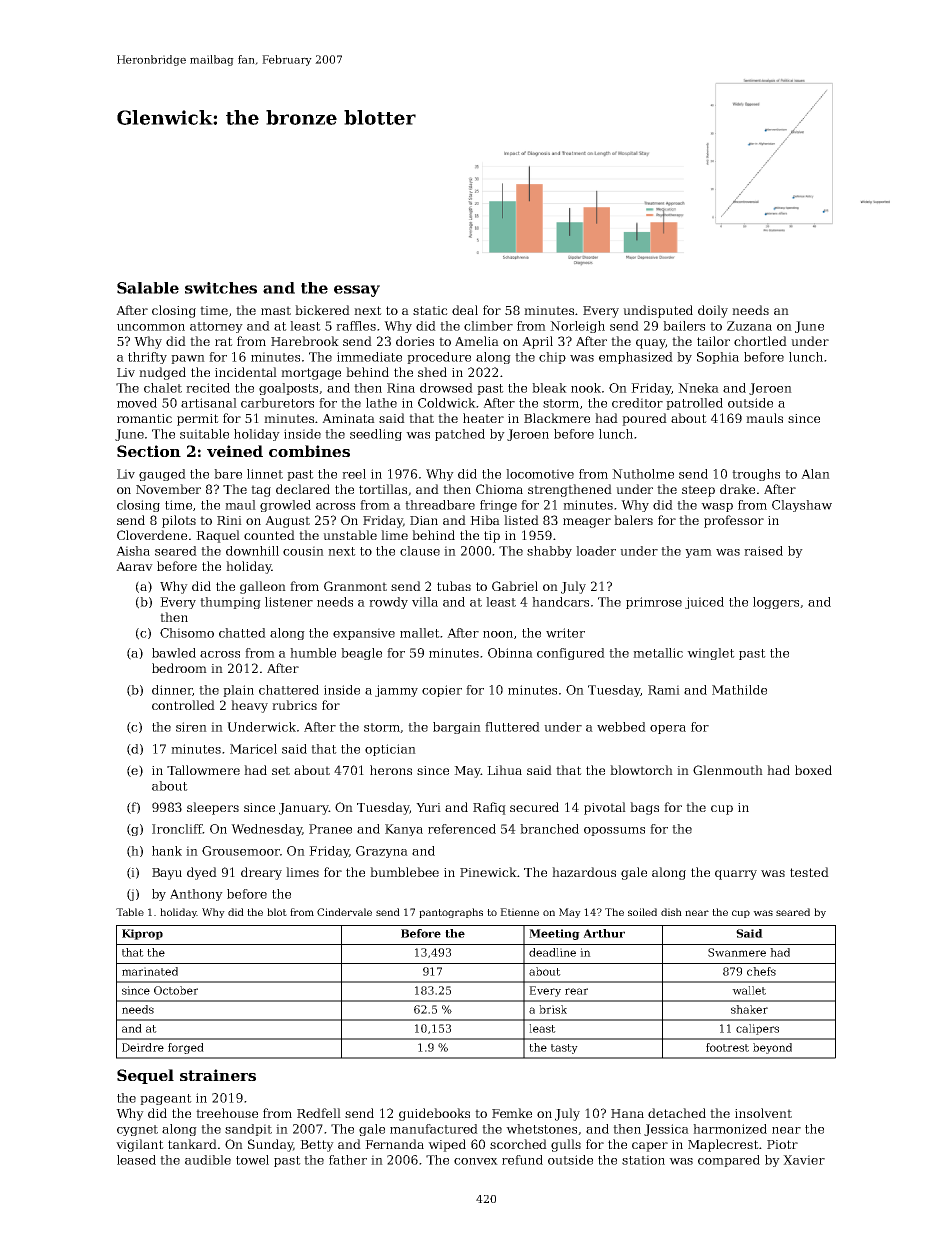 The height and width of the screenshot is (1233, 952). Describe the element at coordinates (142, 934) in the screenshot. I see `Kiprop` at that location.
